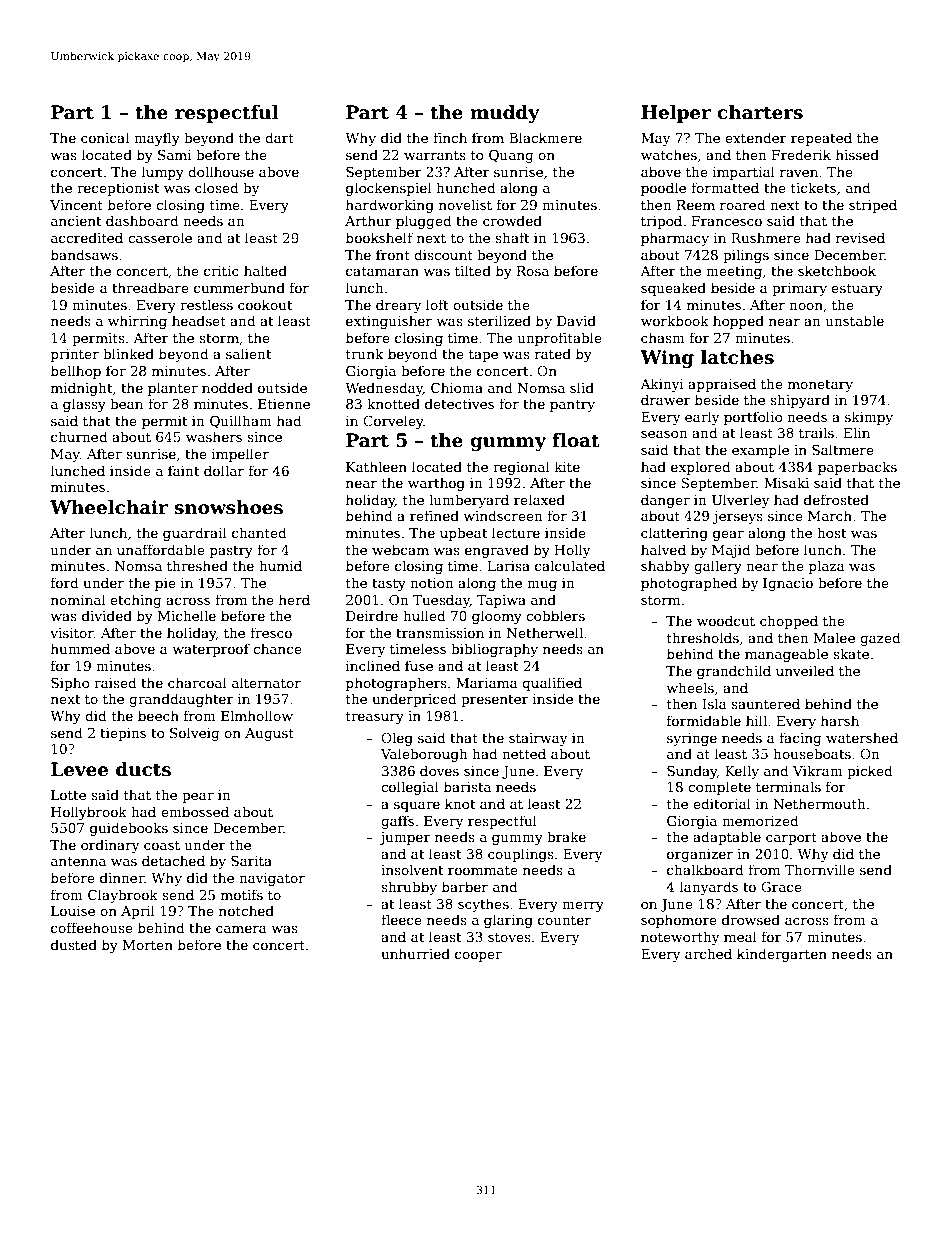  Describe the element at coordinates (760, 112) in the screenshot. I see `charters` at that location.
